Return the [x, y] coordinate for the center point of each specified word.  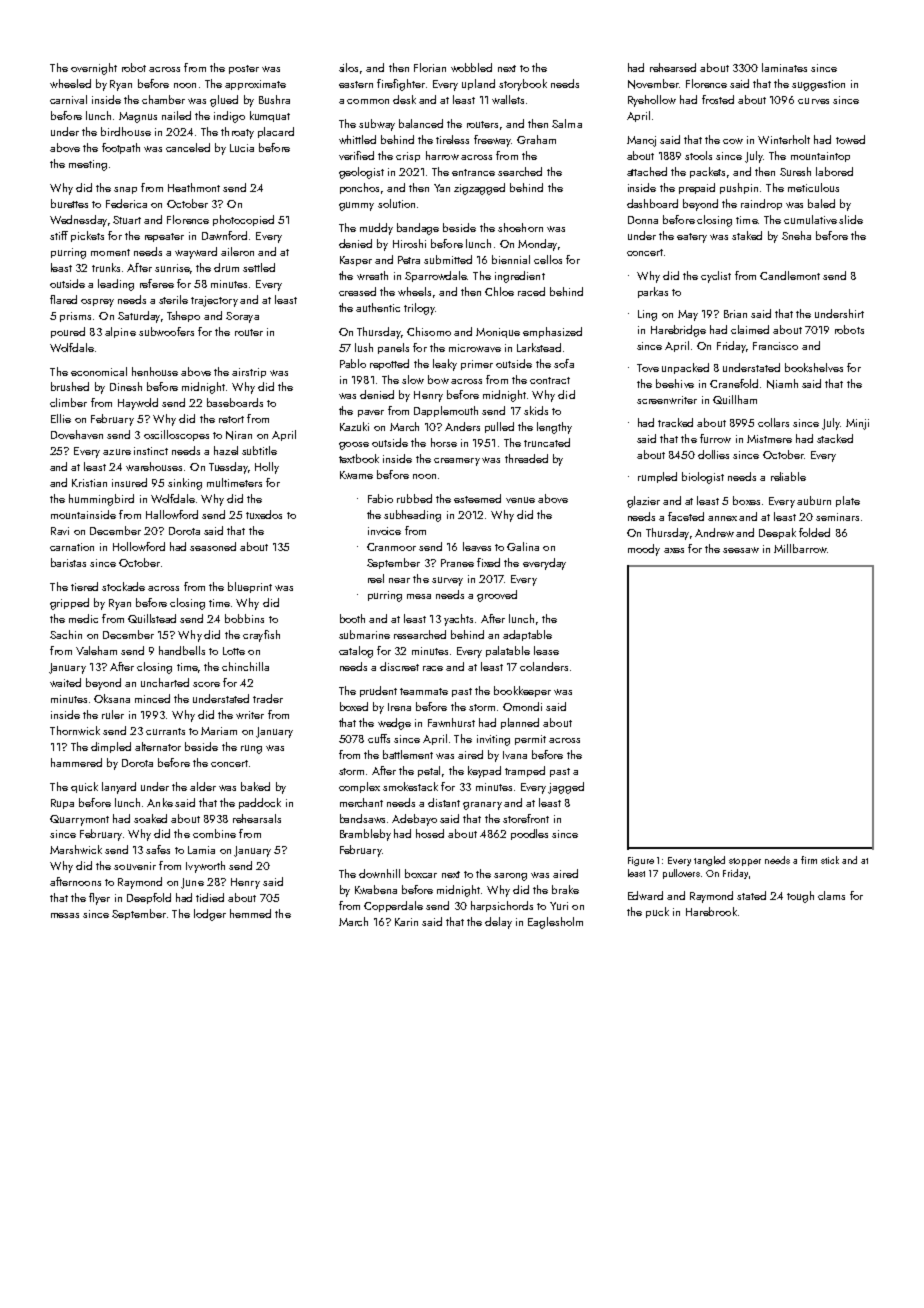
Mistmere [769, 439]
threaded [526, 458]
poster [244, 69]
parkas [653, 292]
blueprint [250, 587]
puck [657, 912]
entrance [473, 172]
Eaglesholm [555, 923]
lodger [210, 915]
